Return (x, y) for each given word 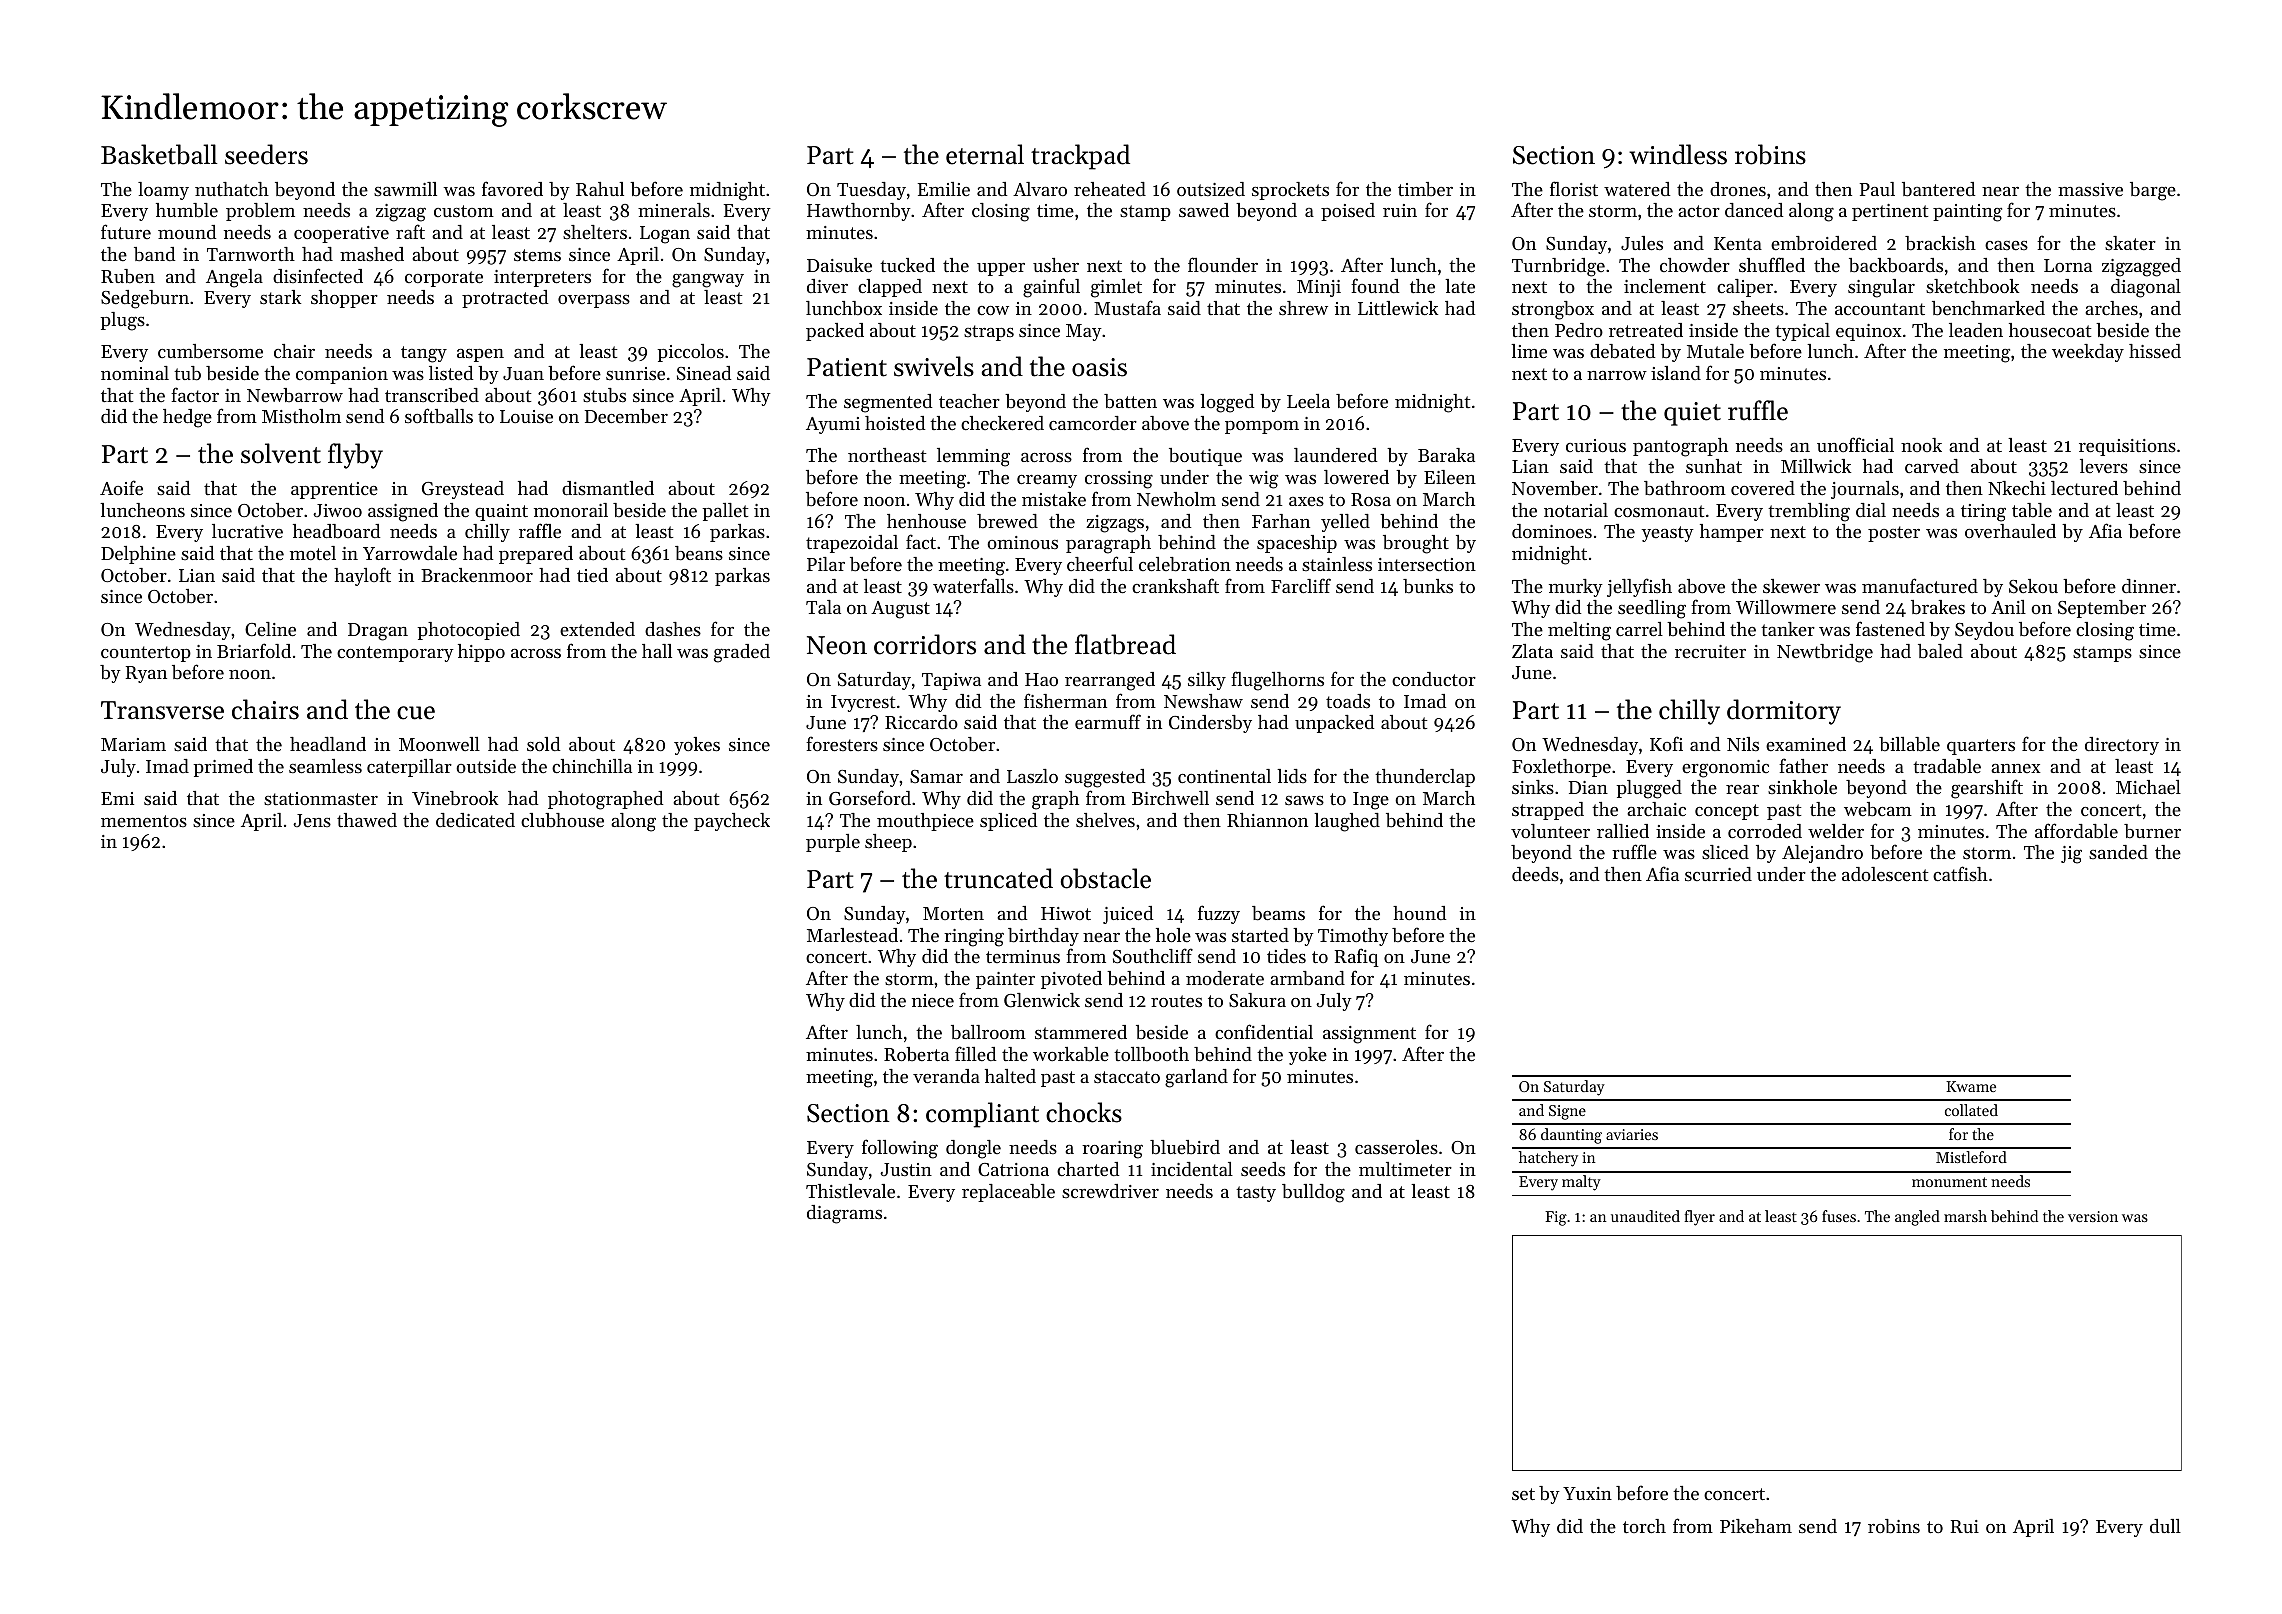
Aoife (121, 487)
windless (1678, 154)
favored (512, 188)
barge (2153, 191)
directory (2122, 746)
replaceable (1008, 1193)
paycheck (732, 822)
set (1523, 1494)
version (2093, 1216)
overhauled (2010, 531)
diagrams (844, 1214)
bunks (1428, 586)
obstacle (1106, 878)
